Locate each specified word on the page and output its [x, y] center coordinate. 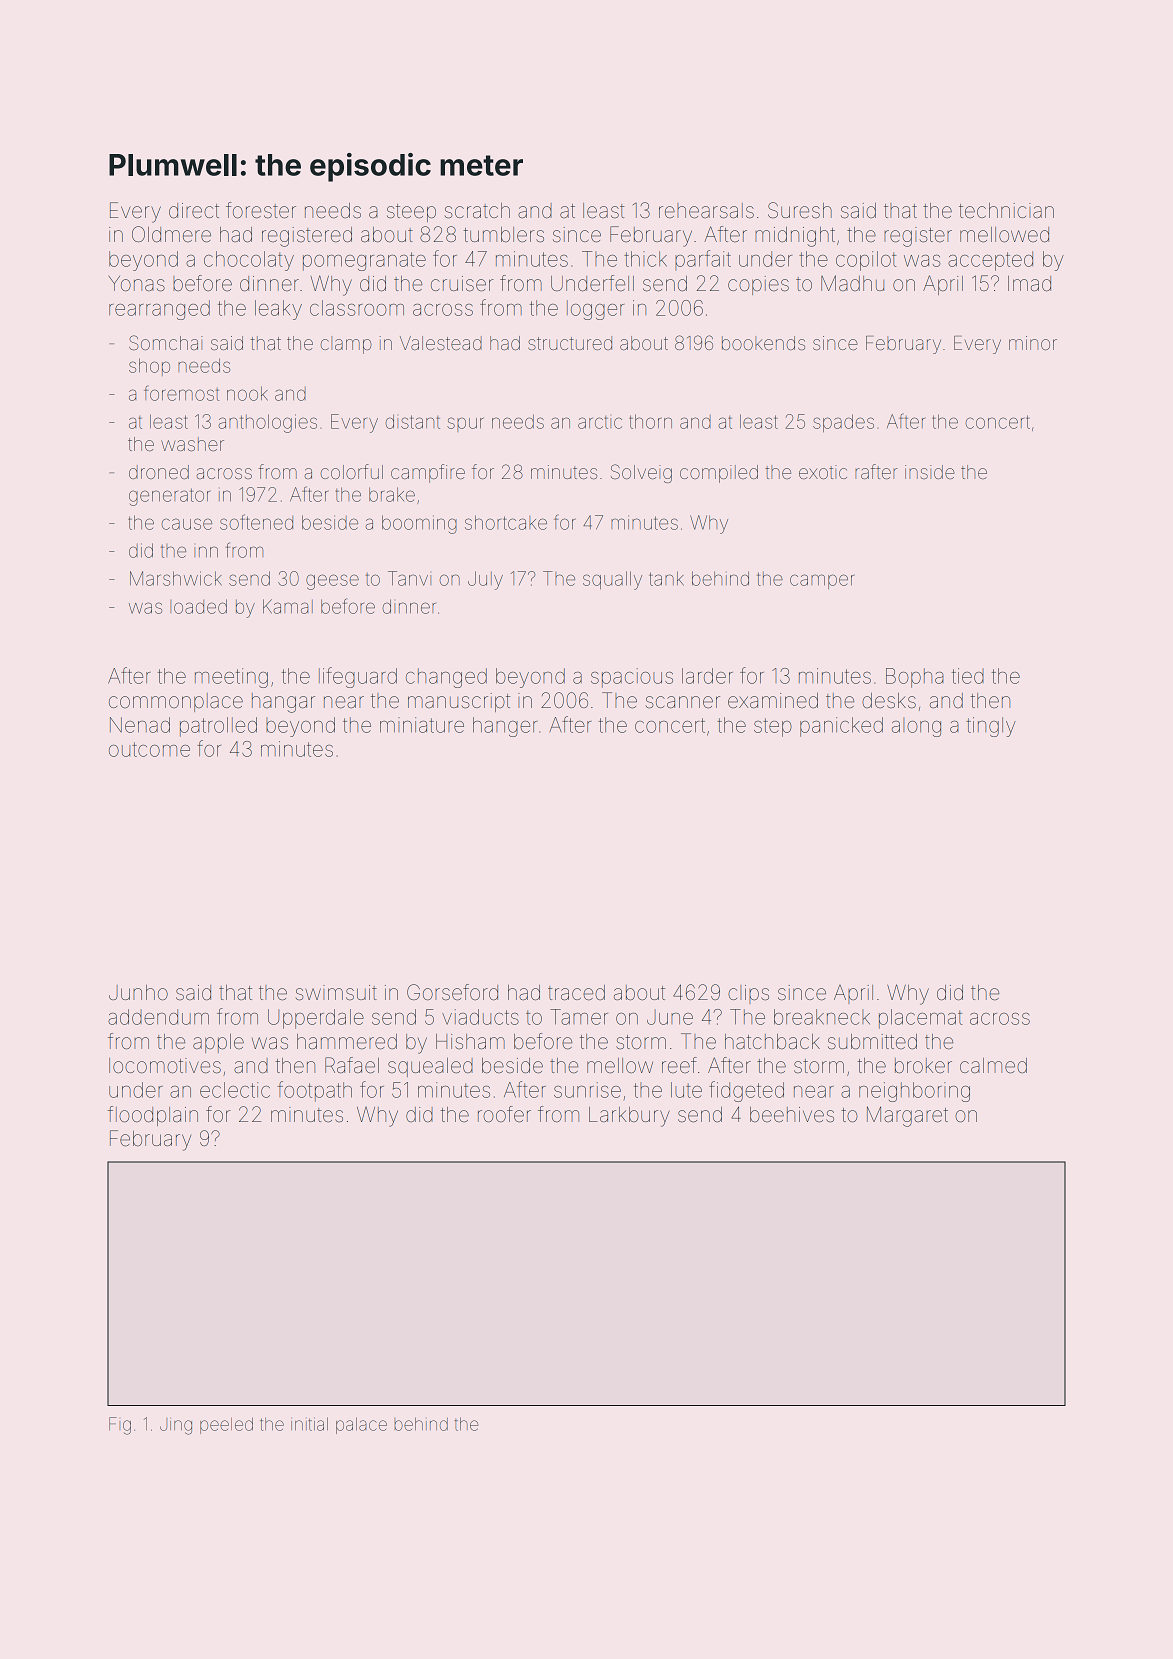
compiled [719, 474]
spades [843, 423]
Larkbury [629, 1117]
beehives [792, 1115]
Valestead [441, 343]
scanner [683, 702]
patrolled [218, 727]
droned [159, 472]
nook [247, 393]
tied [968, 676]
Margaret [907, 1116]
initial [309, 1424]
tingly [991, 727]
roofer [504, 1114]
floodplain [153, 1116]
